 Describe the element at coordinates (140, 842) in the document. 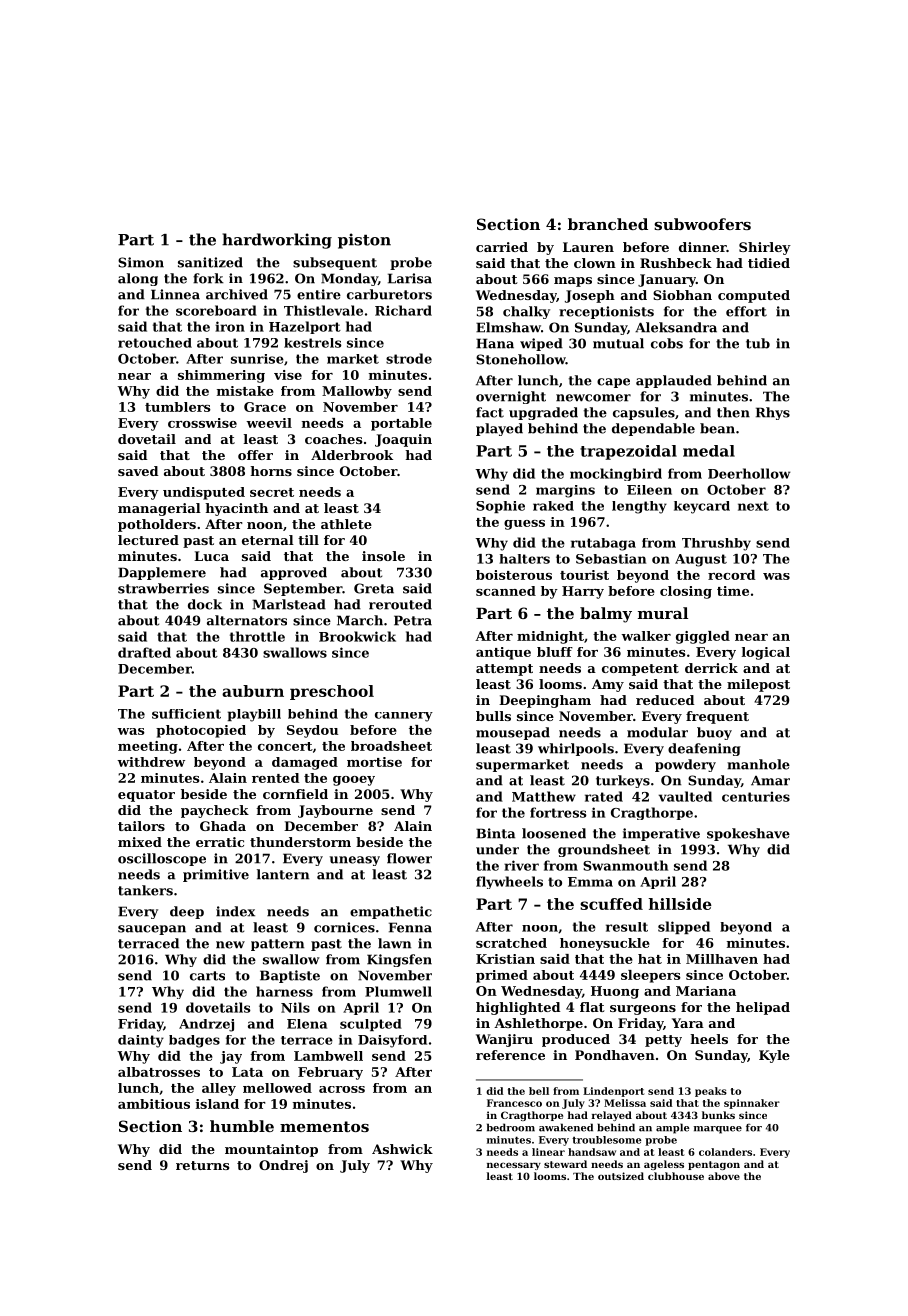

I see `mixed` at that location.
